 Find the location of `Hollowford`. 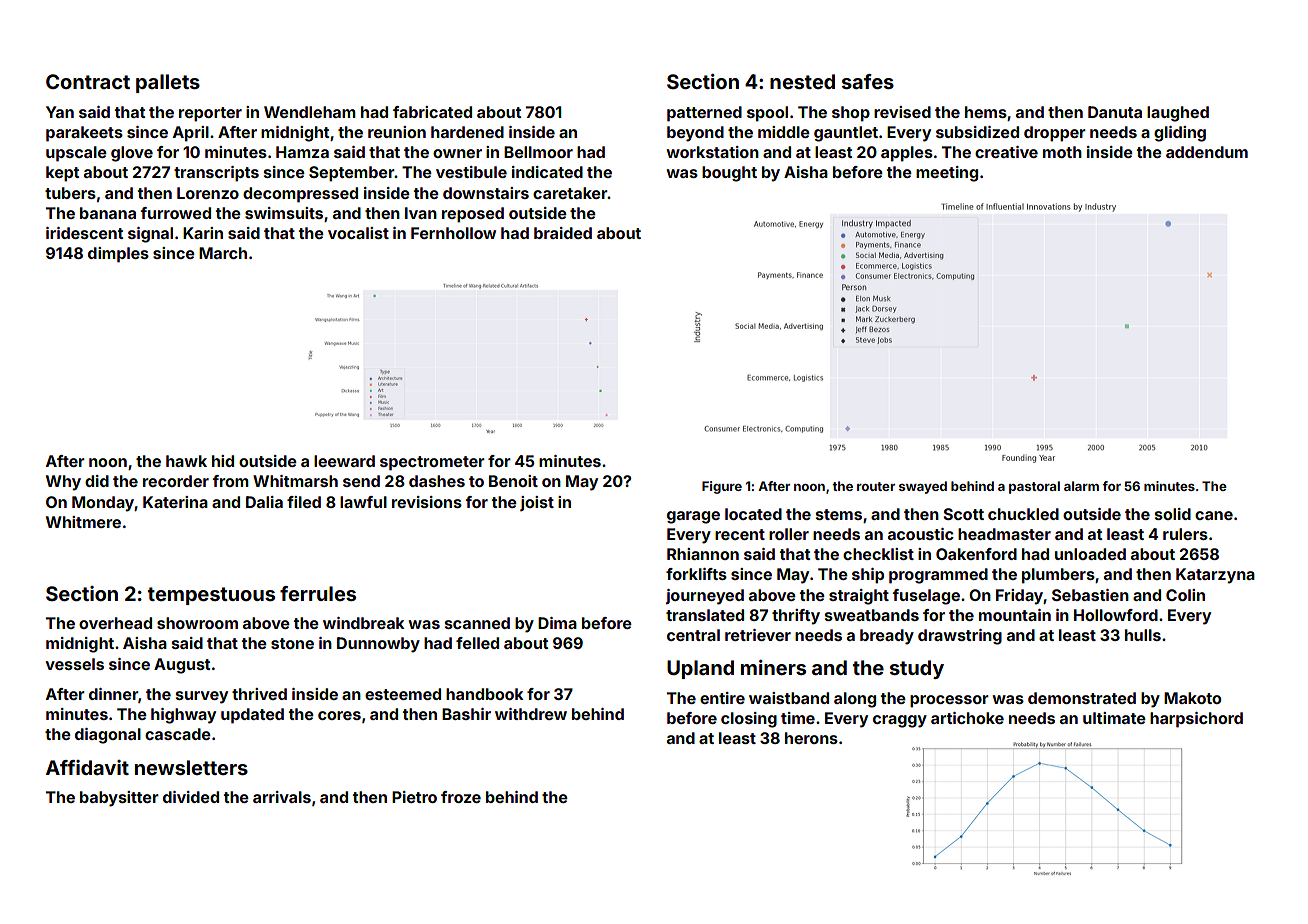

Hollowford is located at coordinates (1116, 615).
